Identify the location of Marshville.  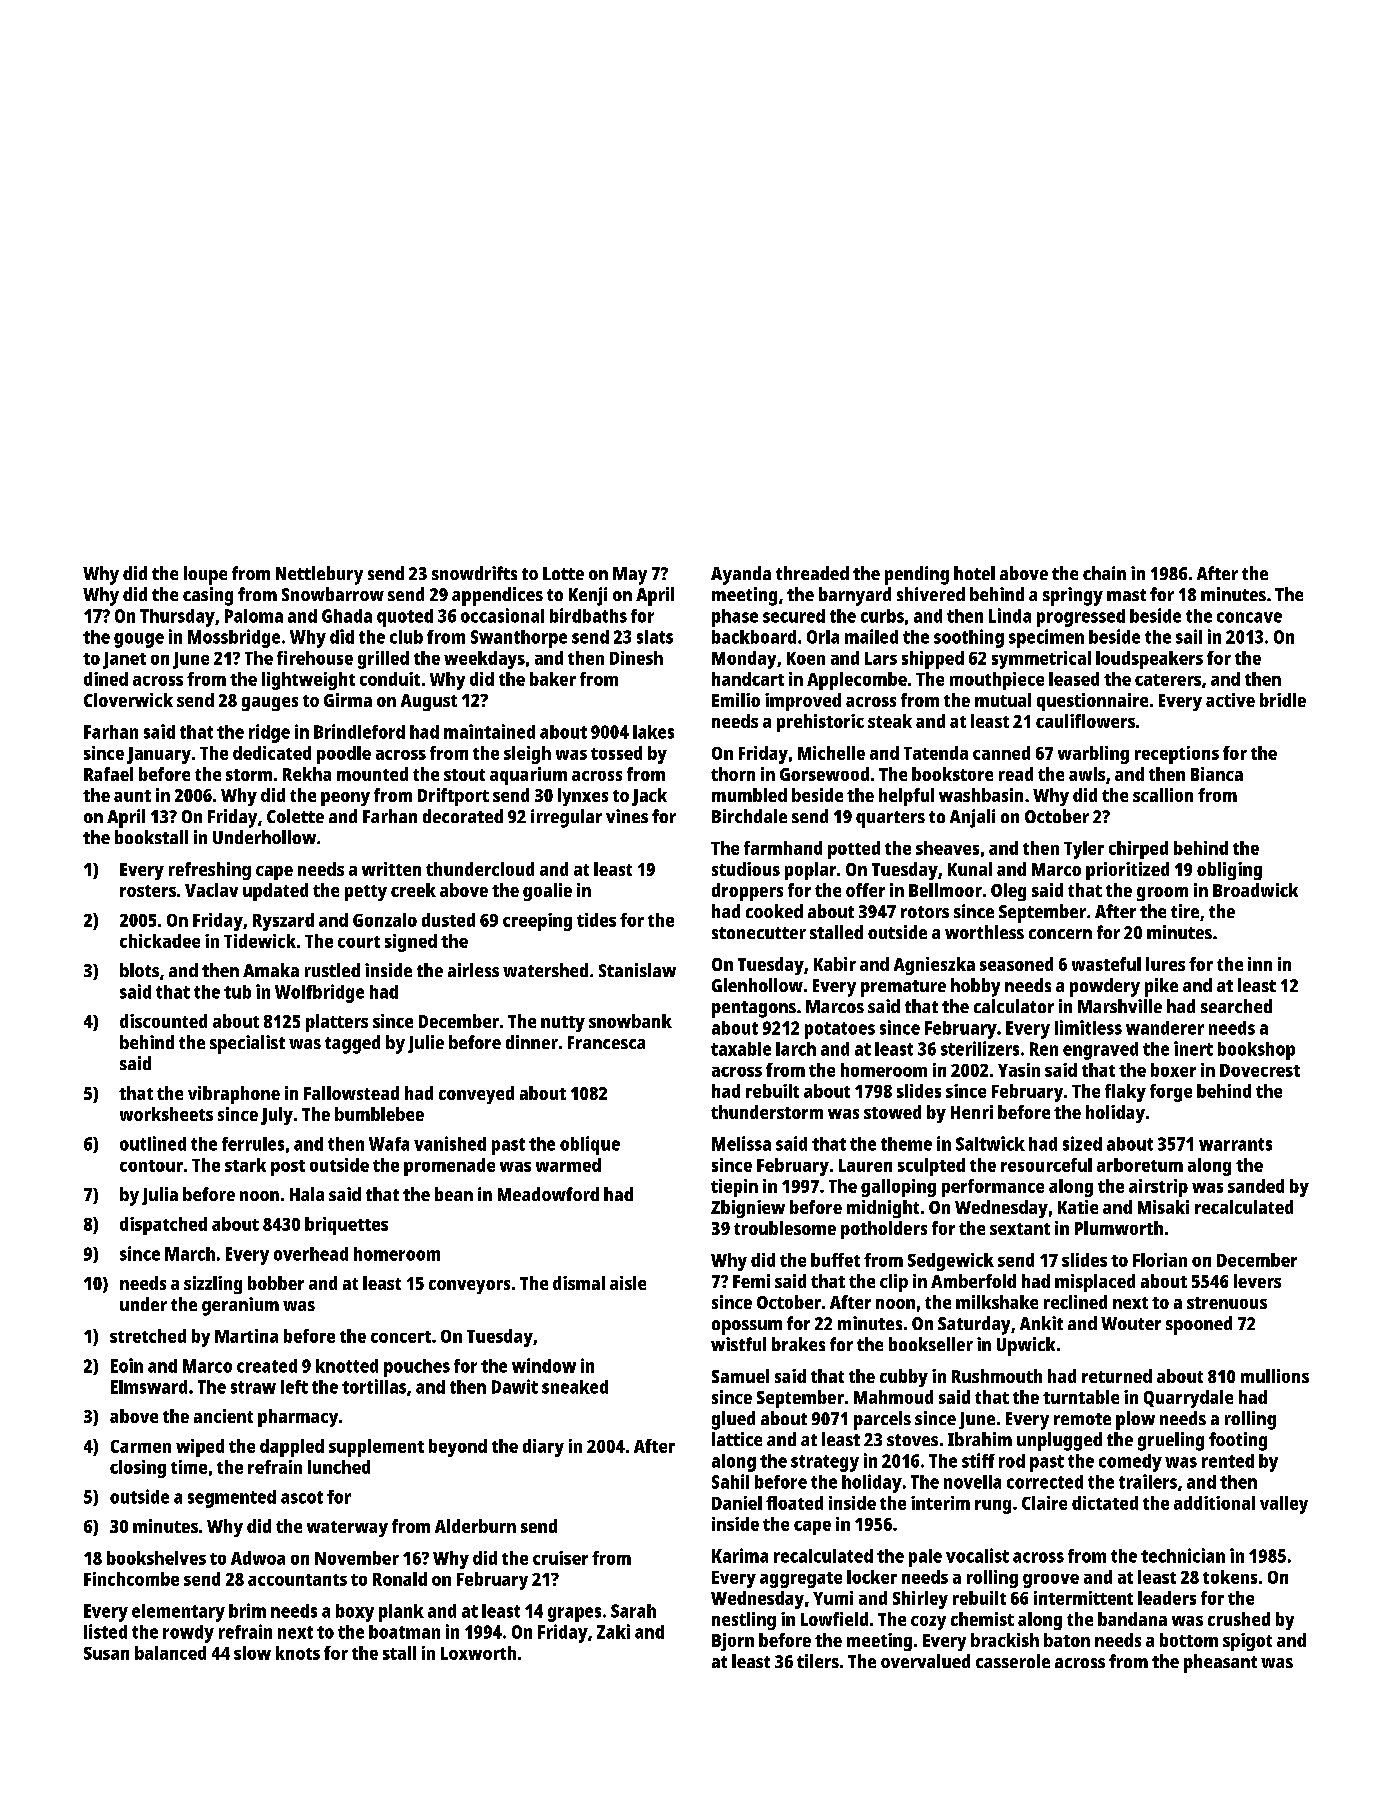
(1120, 1006).
